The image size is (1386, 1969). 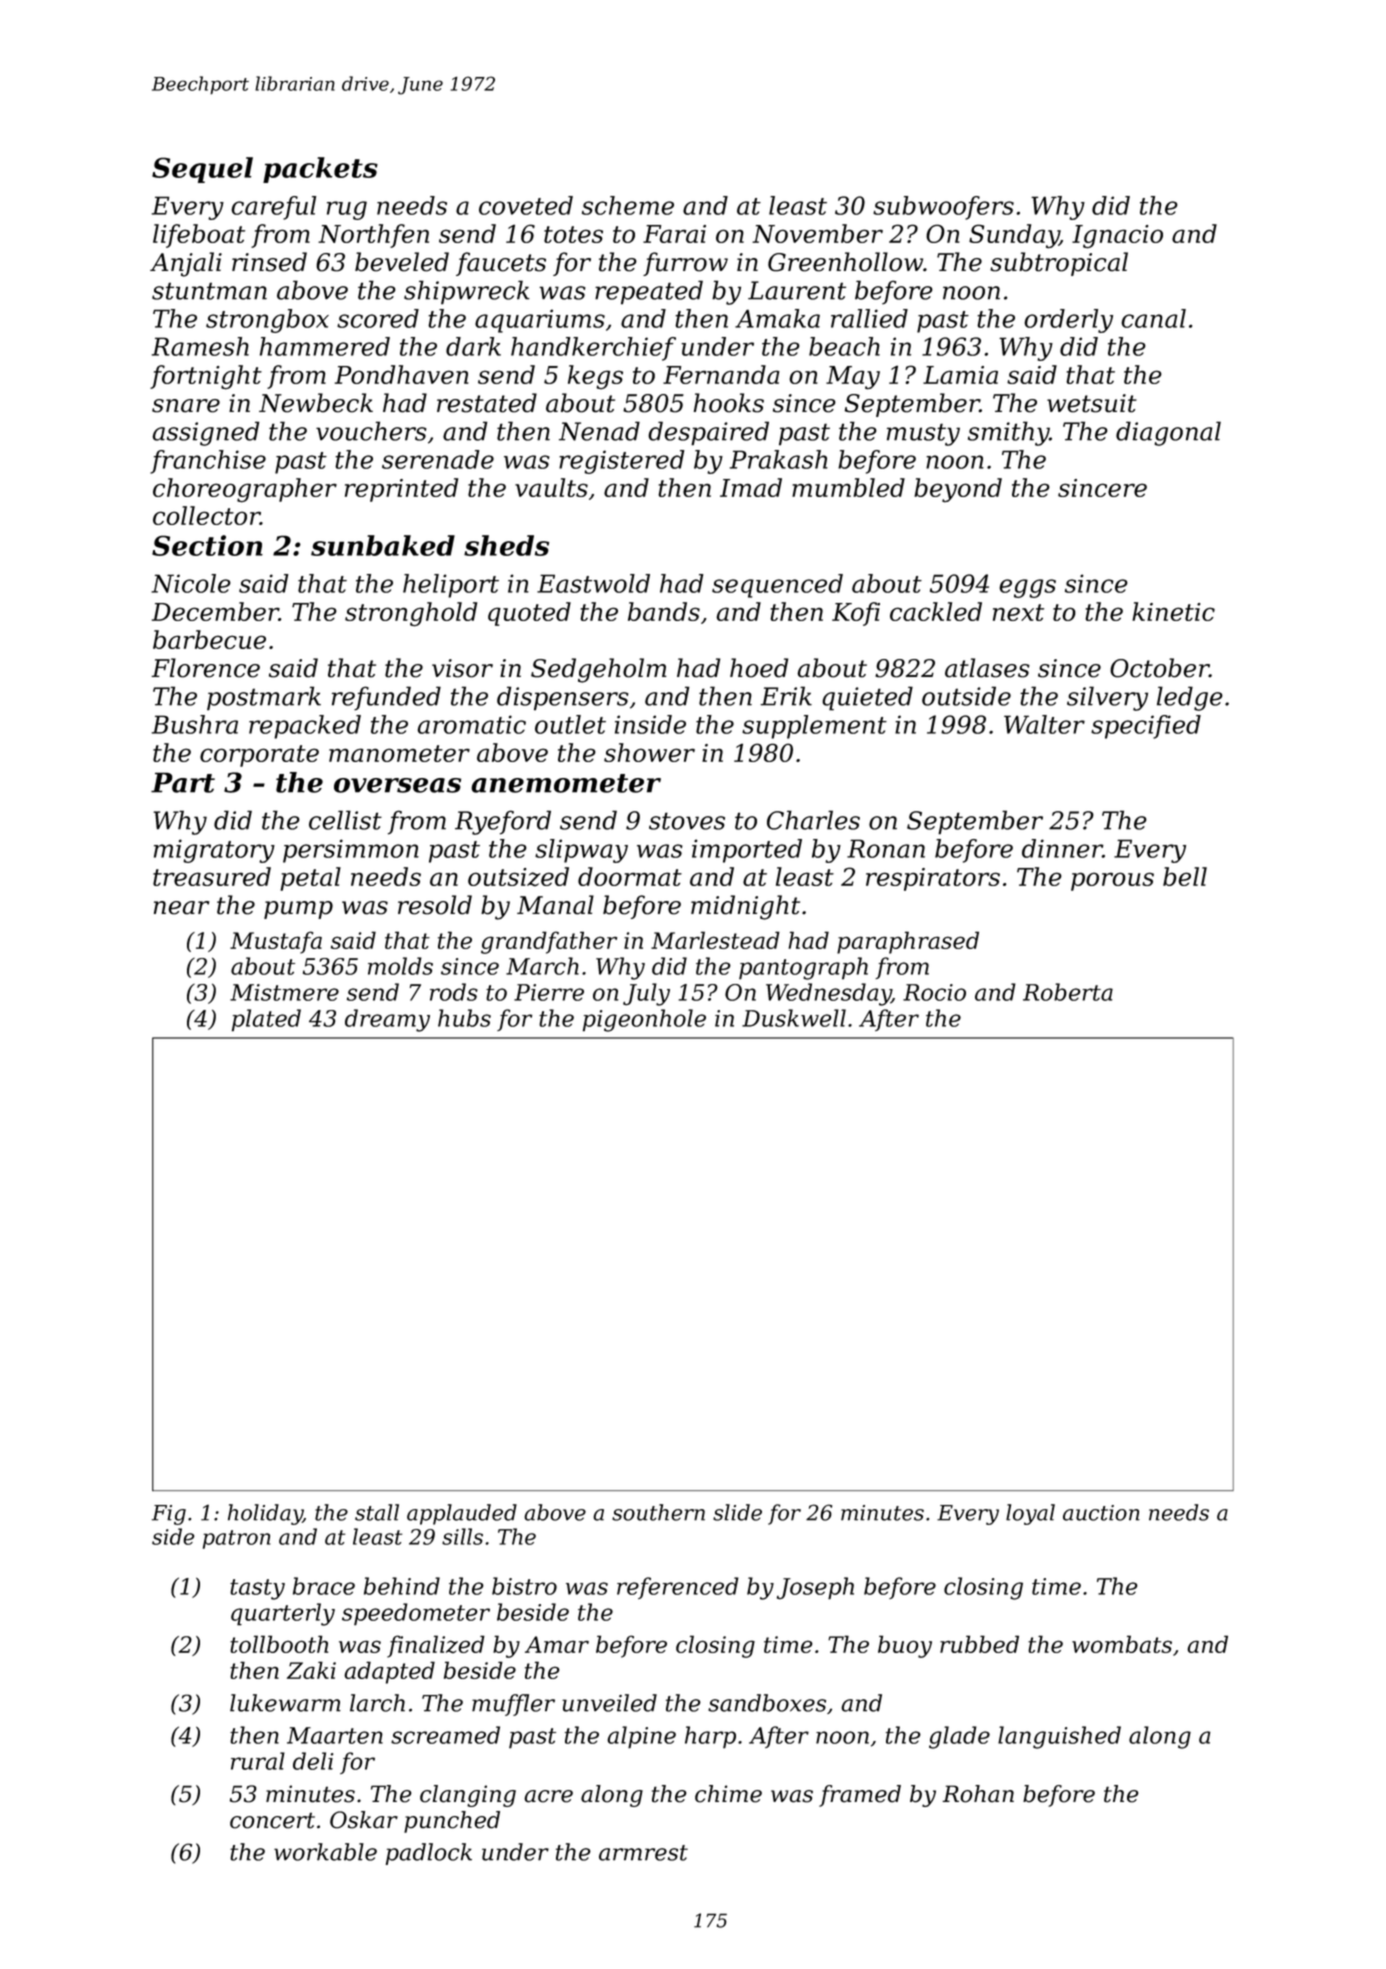 What do you see at coordinates (860, 1796) in the screenshot?
I see `framed` at bounding box center [860, 1796].
